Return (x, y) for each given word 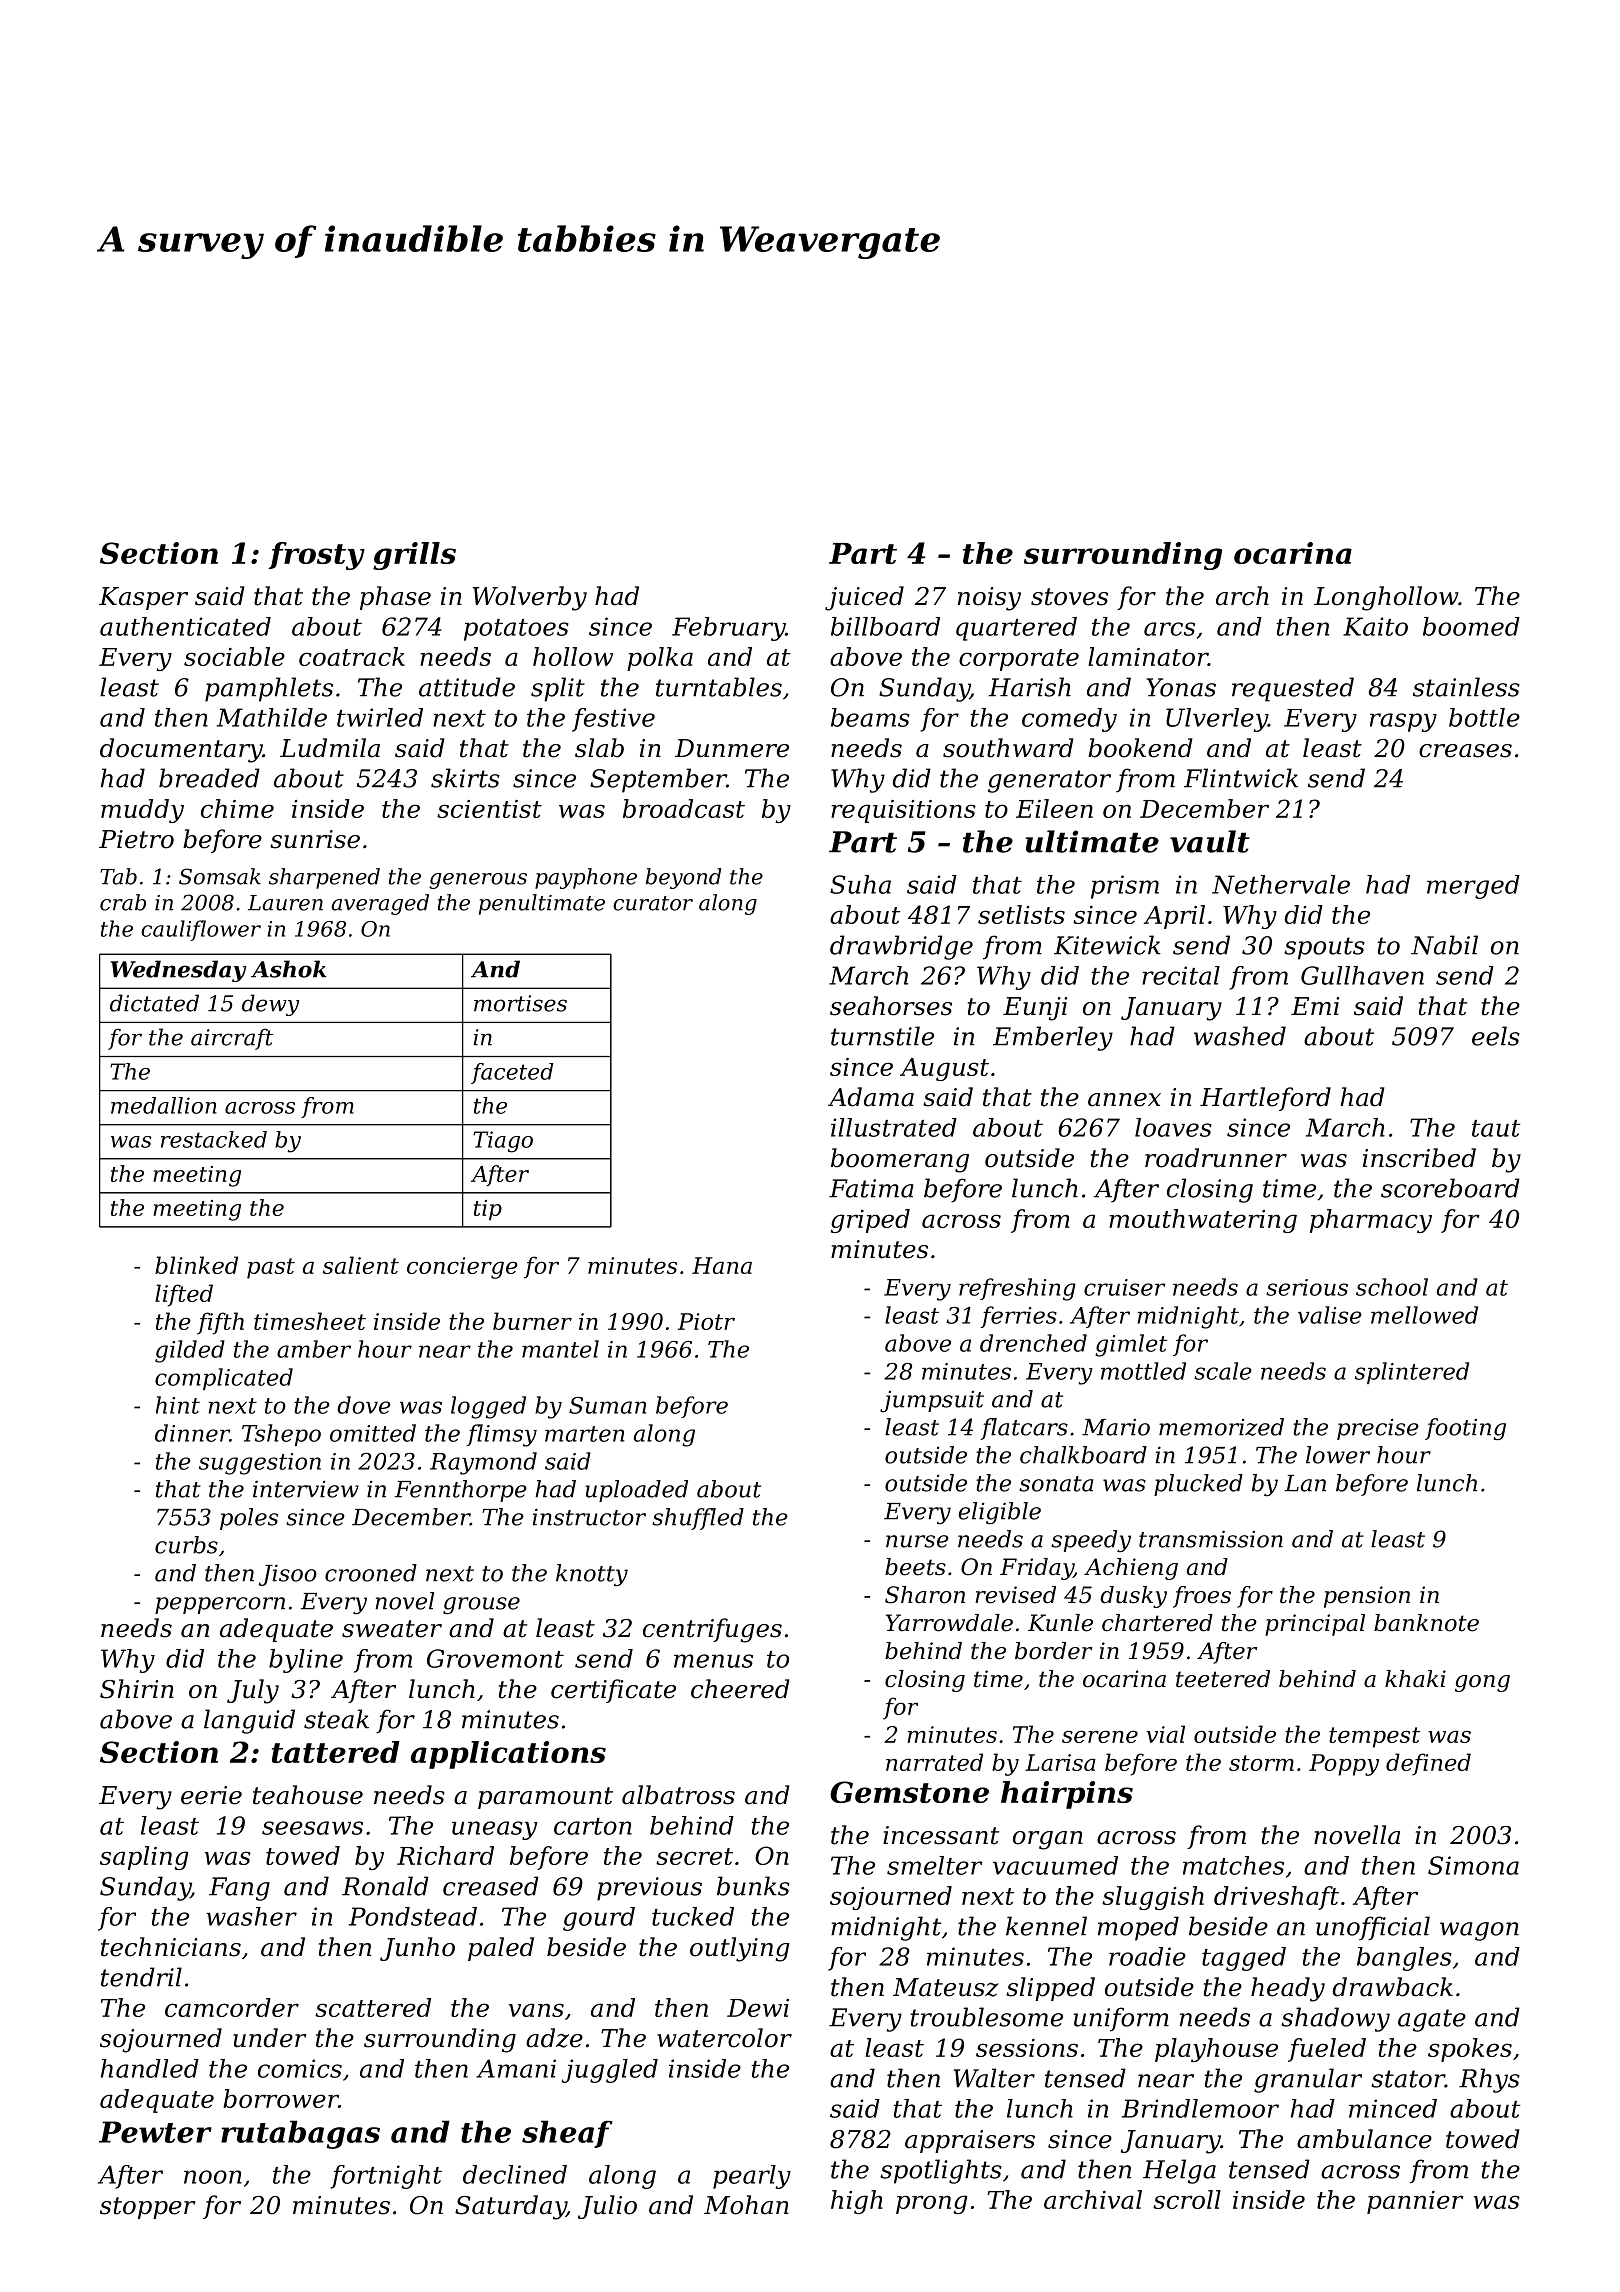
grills (414, 556)
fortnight (386, 2177)
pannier (1415, 2202)
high (857, 2202)
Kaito (1375, 626)
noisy (989, 599)
